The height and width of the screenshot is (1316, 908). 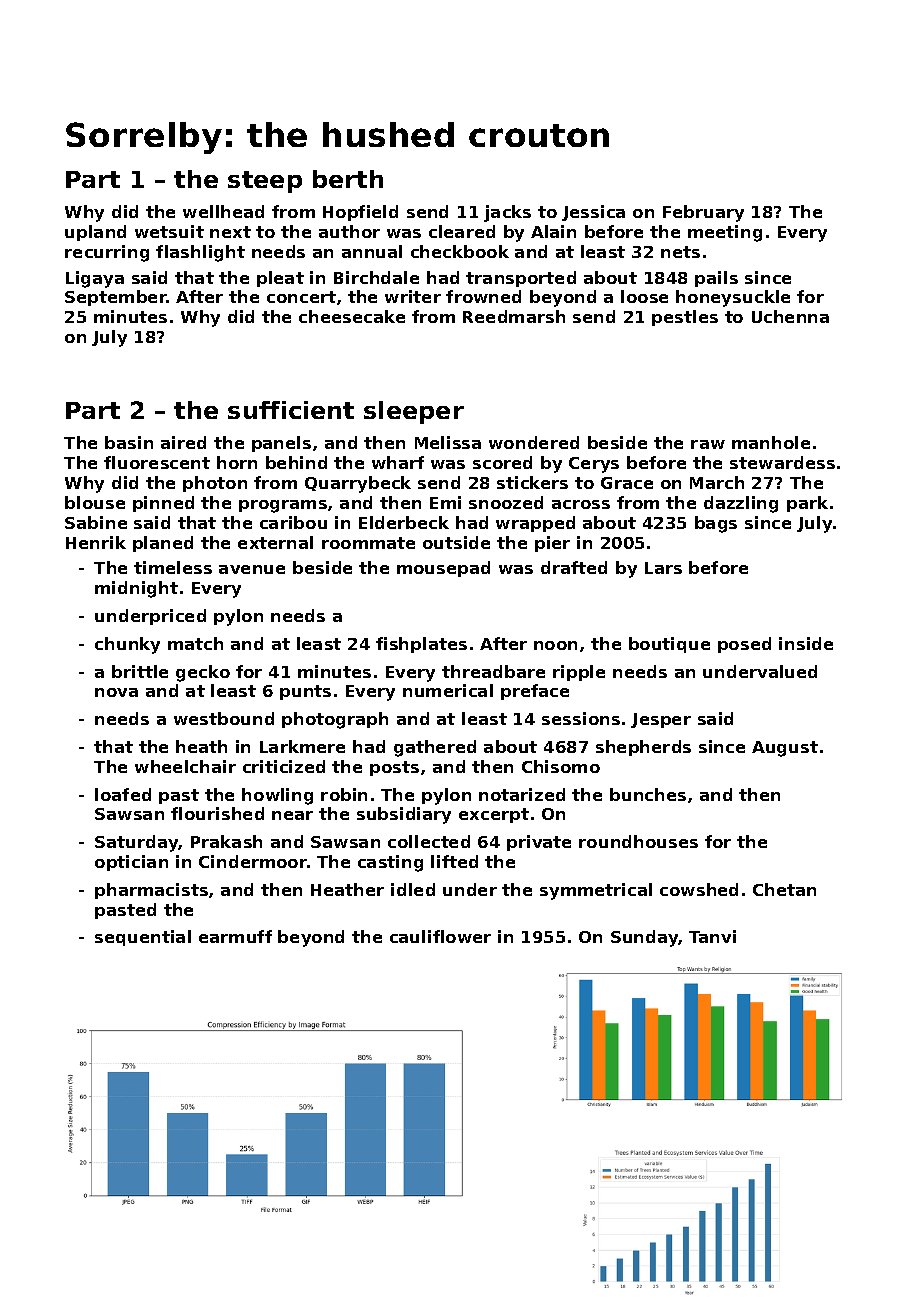 I want to click on manhole, so click(x=771, y=442).
